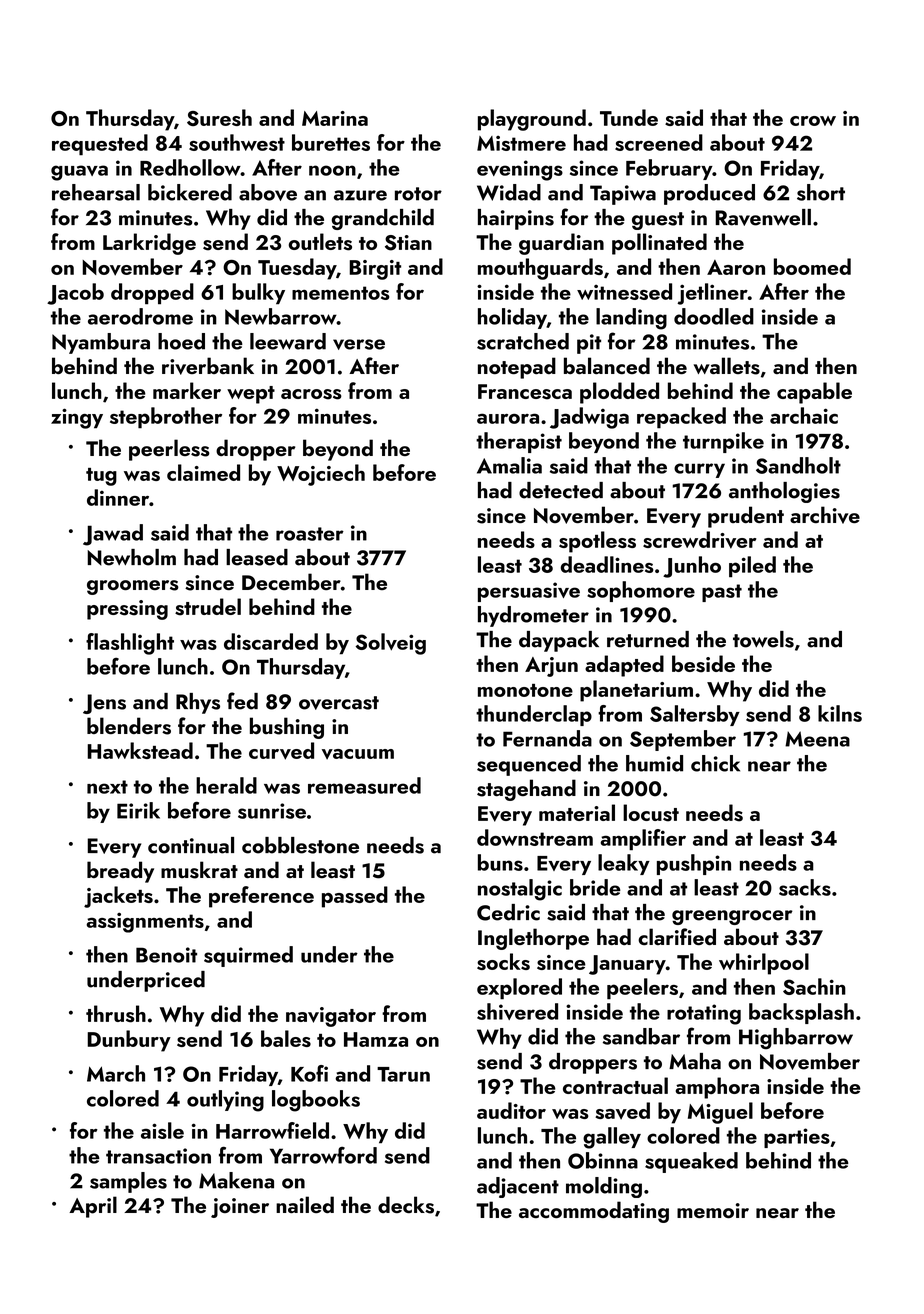 The image size is (924, 1314). Describe the element at coordinates (797, 1138) in the page. I see `parties` at that location.
